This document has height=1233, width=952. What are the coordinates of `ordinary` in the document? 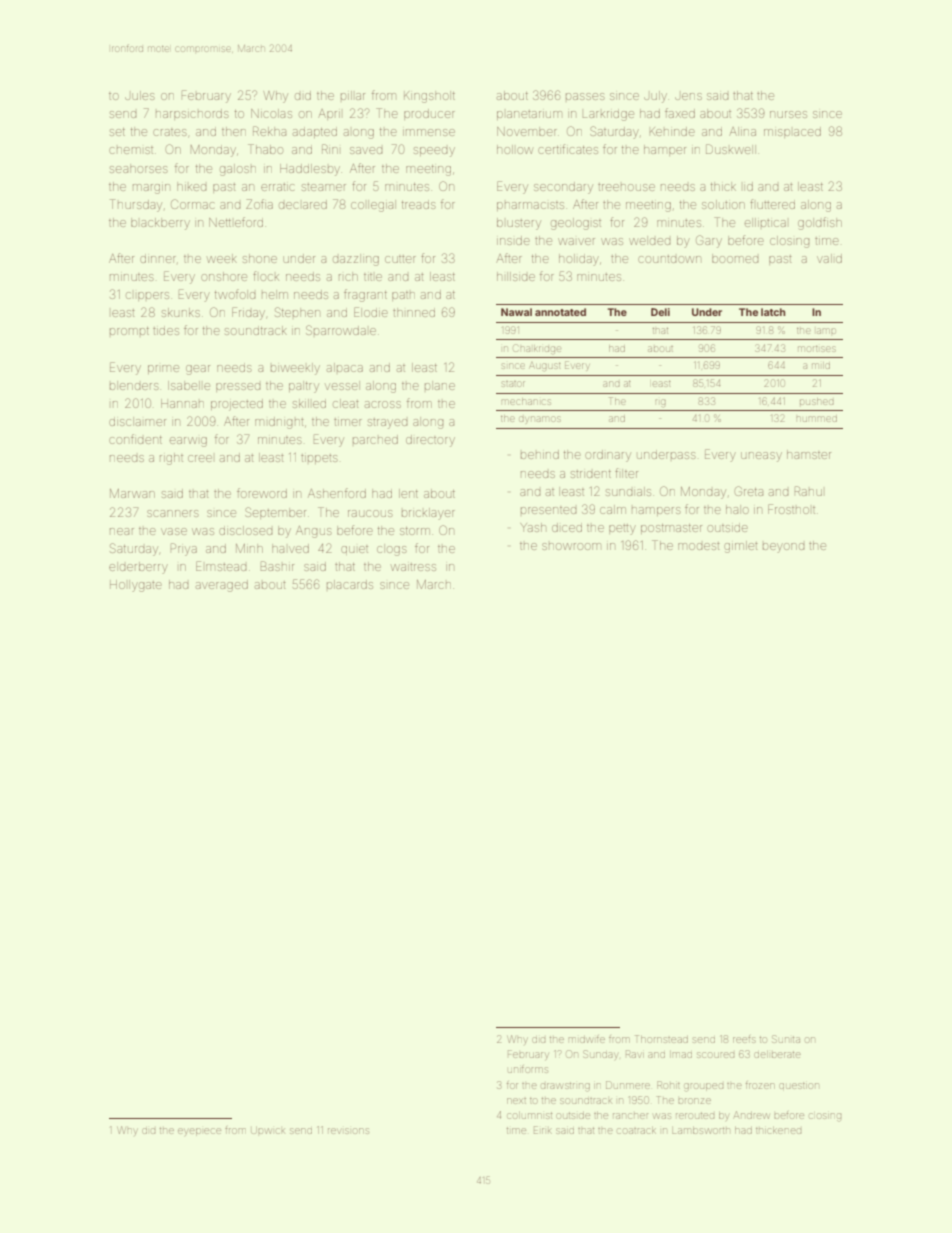 It's located at (608, 456).
